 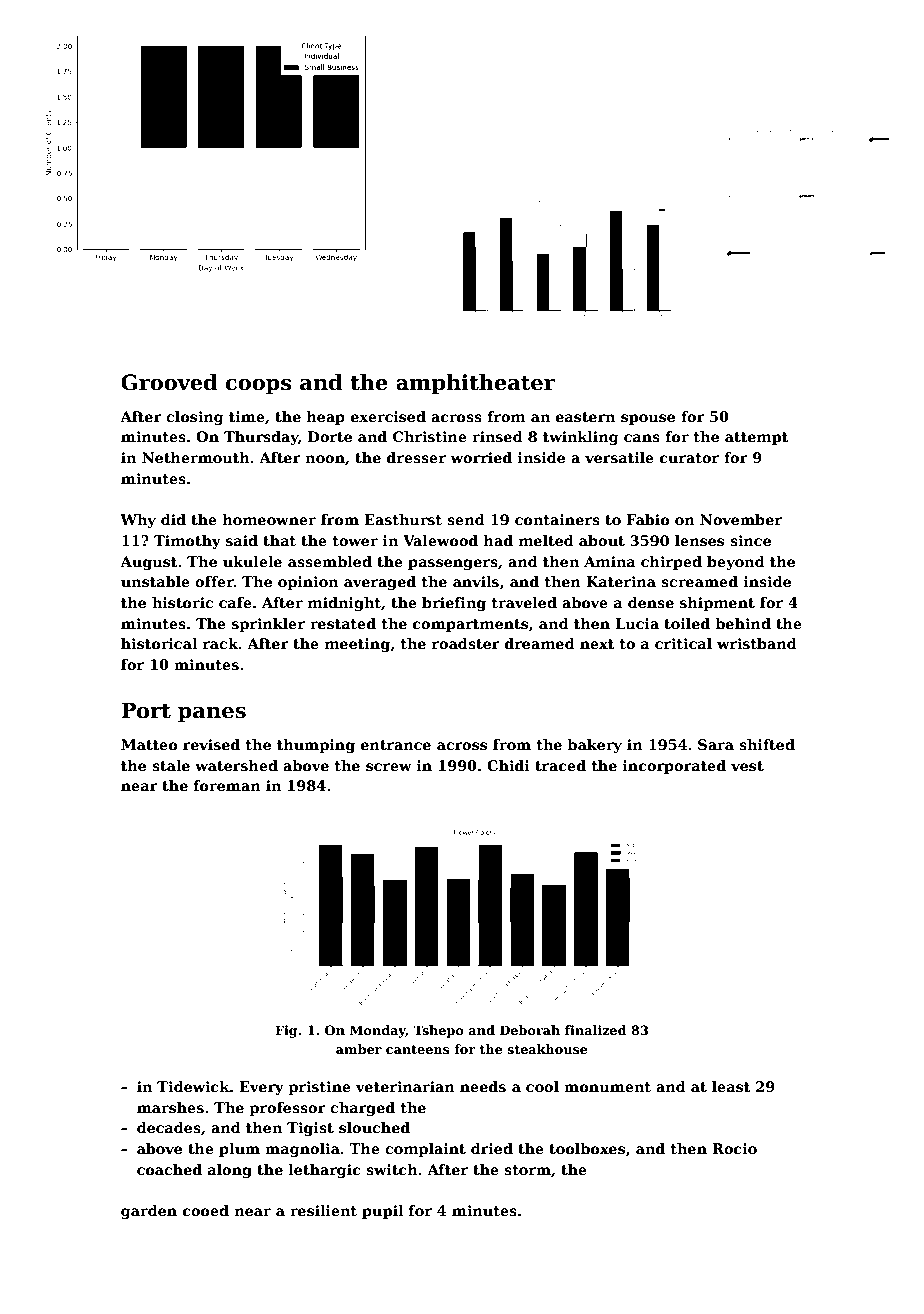 What do you see at coordinates (689, 458) in the screenshot?
I see `curator` at bounding box center [689, 458].
